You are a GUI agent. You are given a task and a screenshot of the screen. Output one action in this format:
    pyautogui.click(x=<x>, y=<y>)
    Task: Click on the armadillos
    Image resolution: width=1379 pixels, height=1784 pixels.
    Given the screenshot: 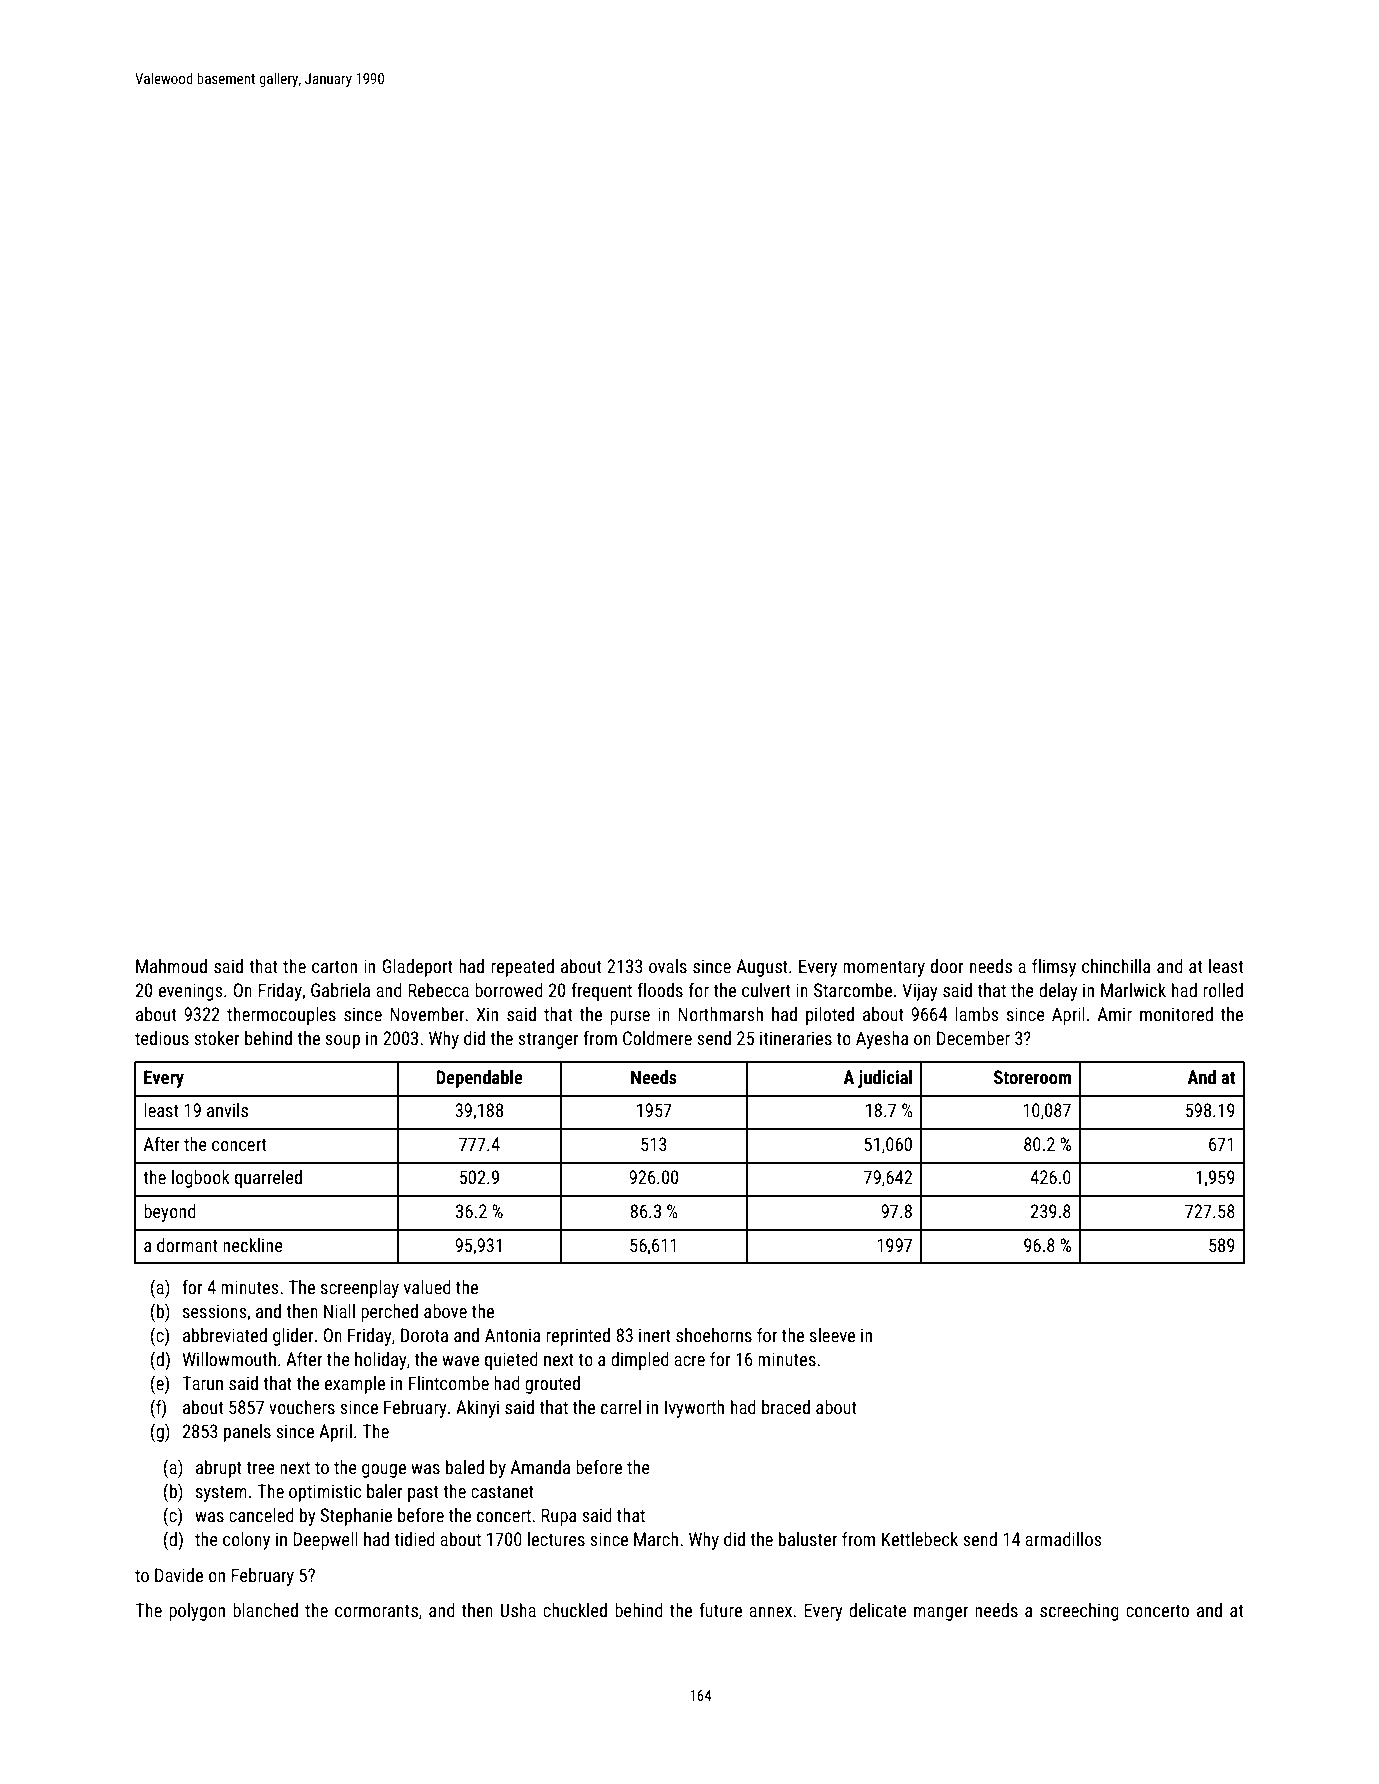 What is the action you would take?
    pyautogui.click(x=1063, y=1539)
